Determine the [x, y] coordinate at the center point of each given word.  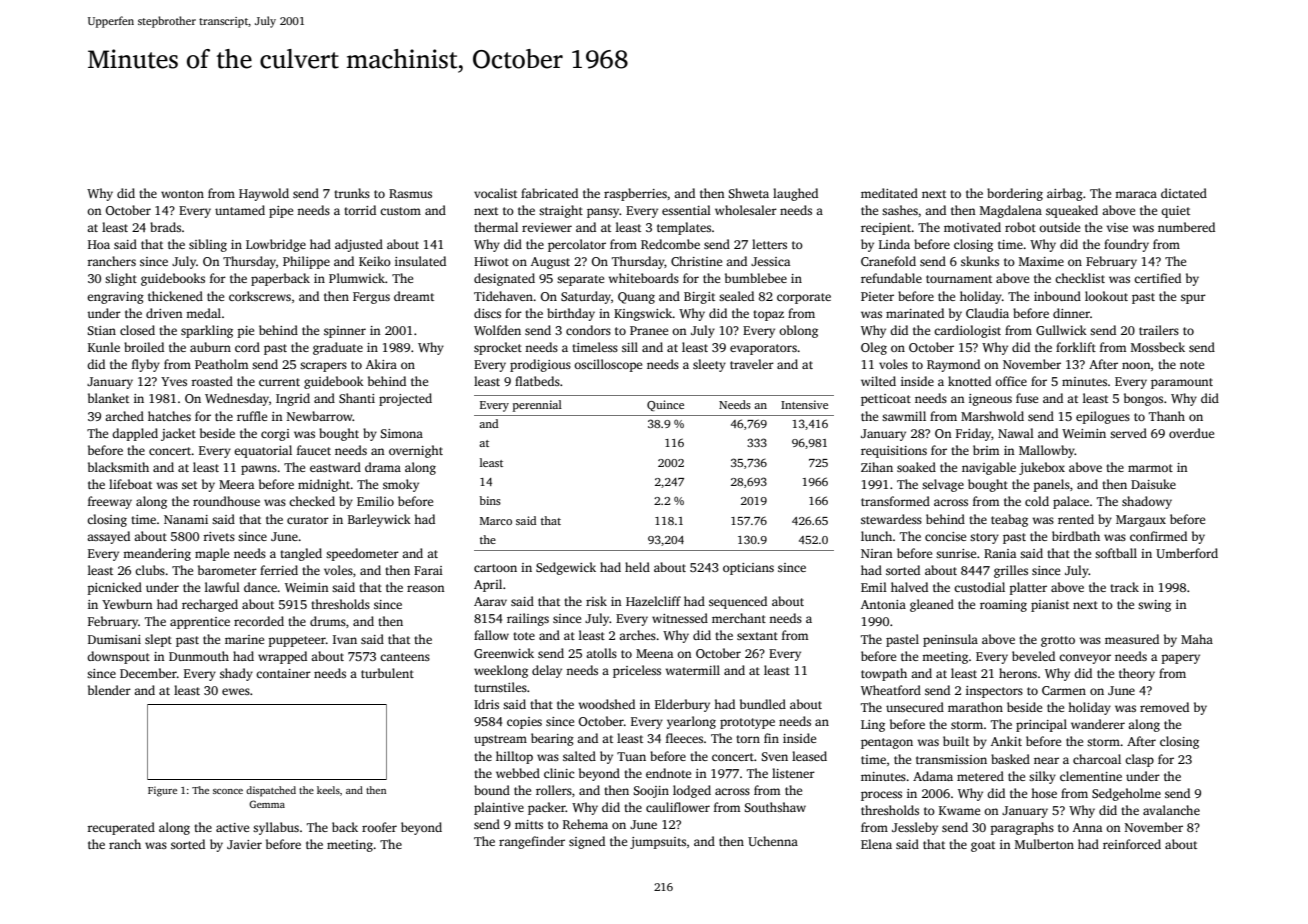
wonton [182, 194]
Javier [244, 844]
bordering [1015, 194]
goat [983, 846]
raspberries [635, 194]
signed [587, 842]
